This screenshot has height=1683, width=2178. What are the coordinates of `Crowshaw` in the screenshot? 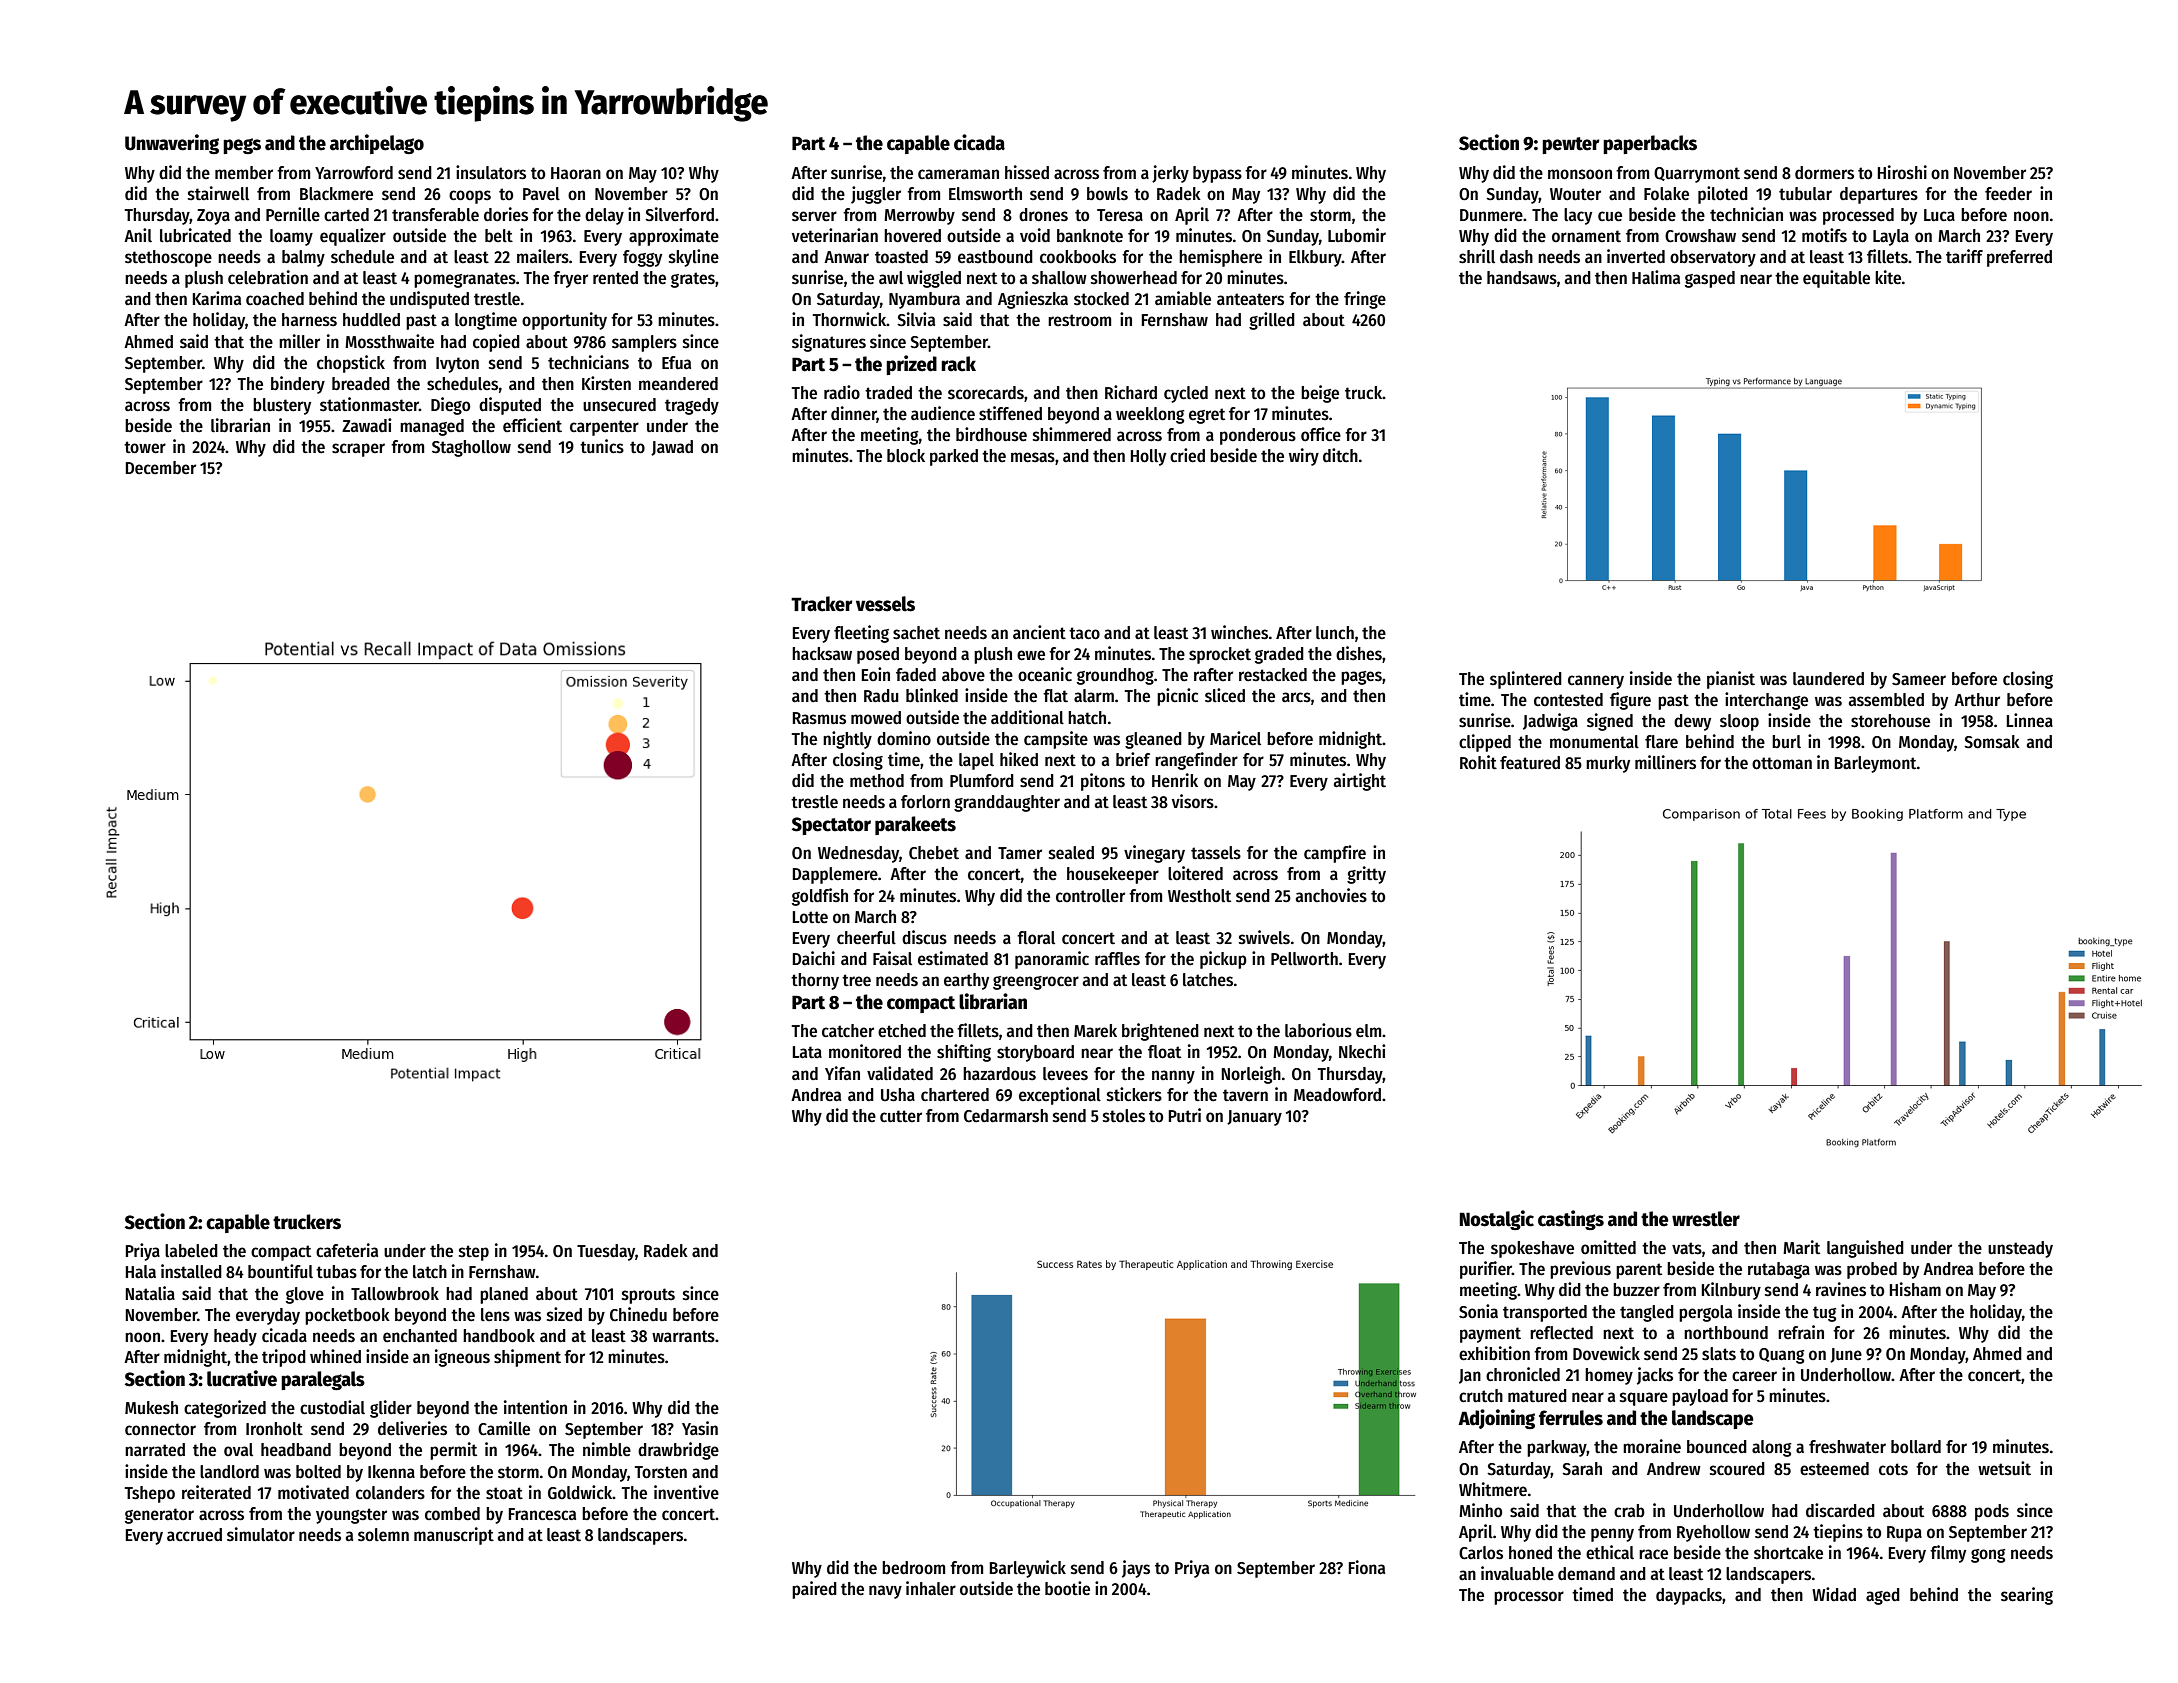 It's located at (1700, 236).
